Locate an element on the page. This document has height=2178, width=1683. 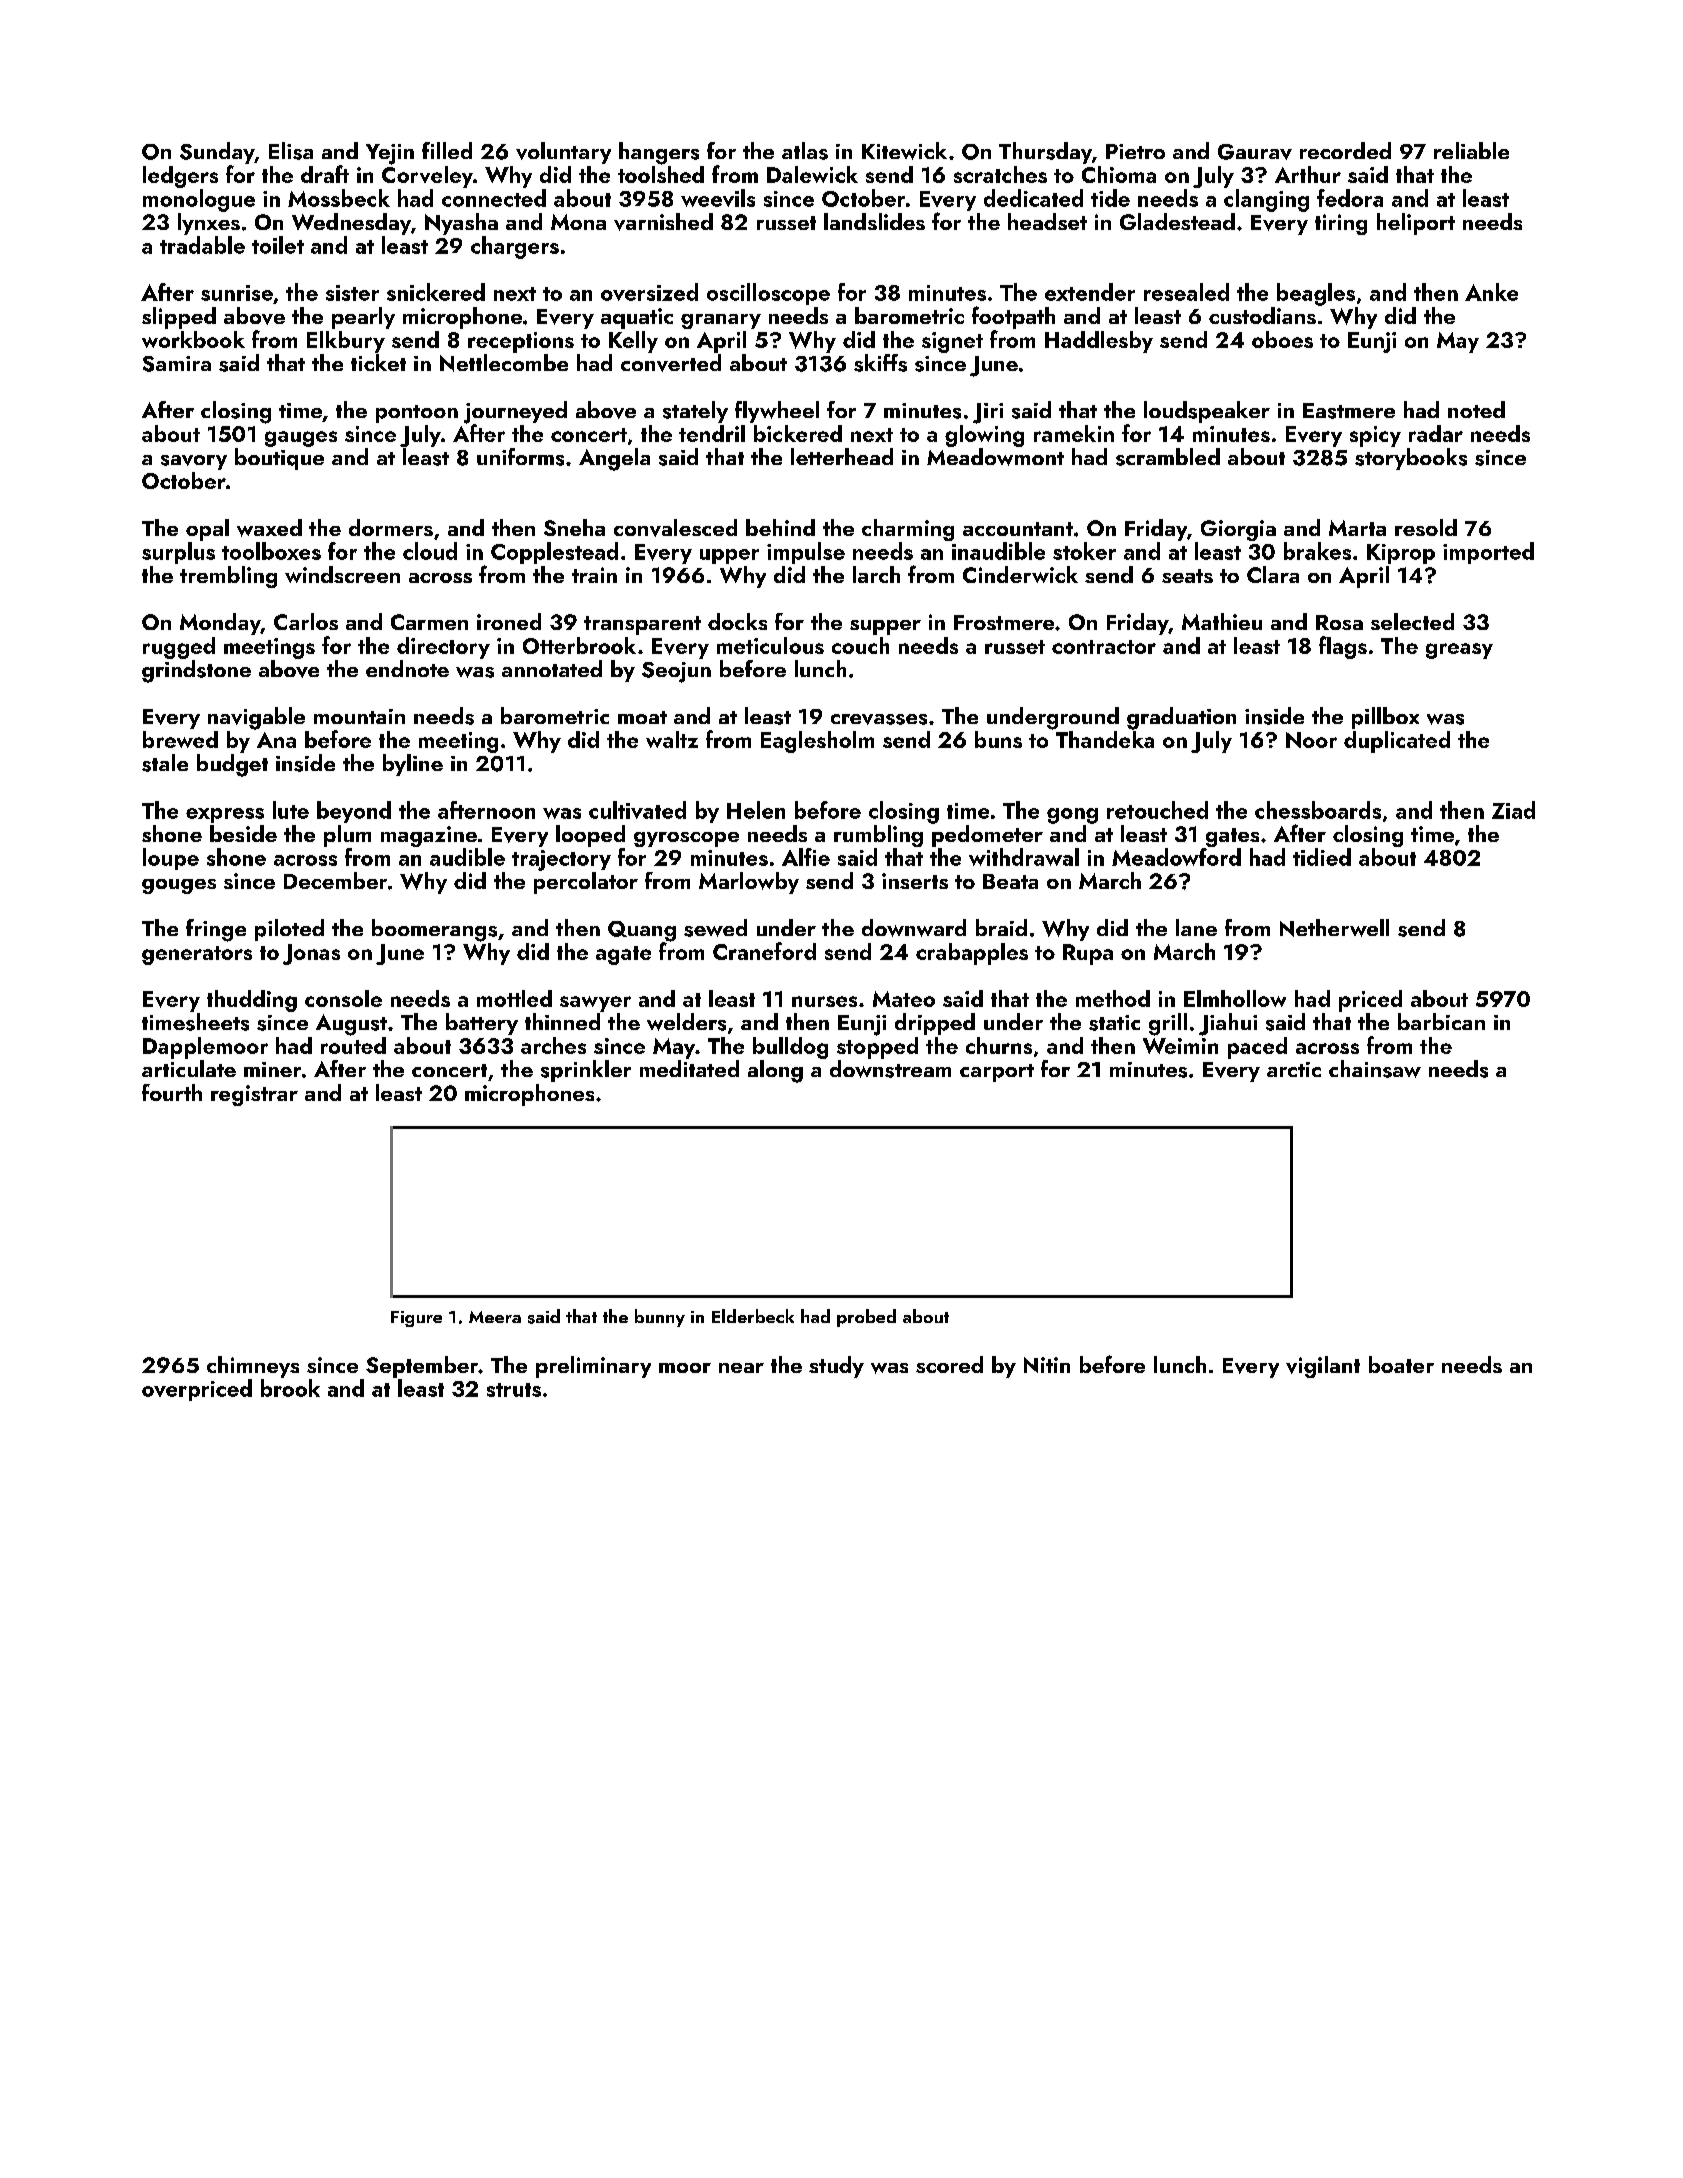
vigilant is located at coordinates (1323, 1367).
